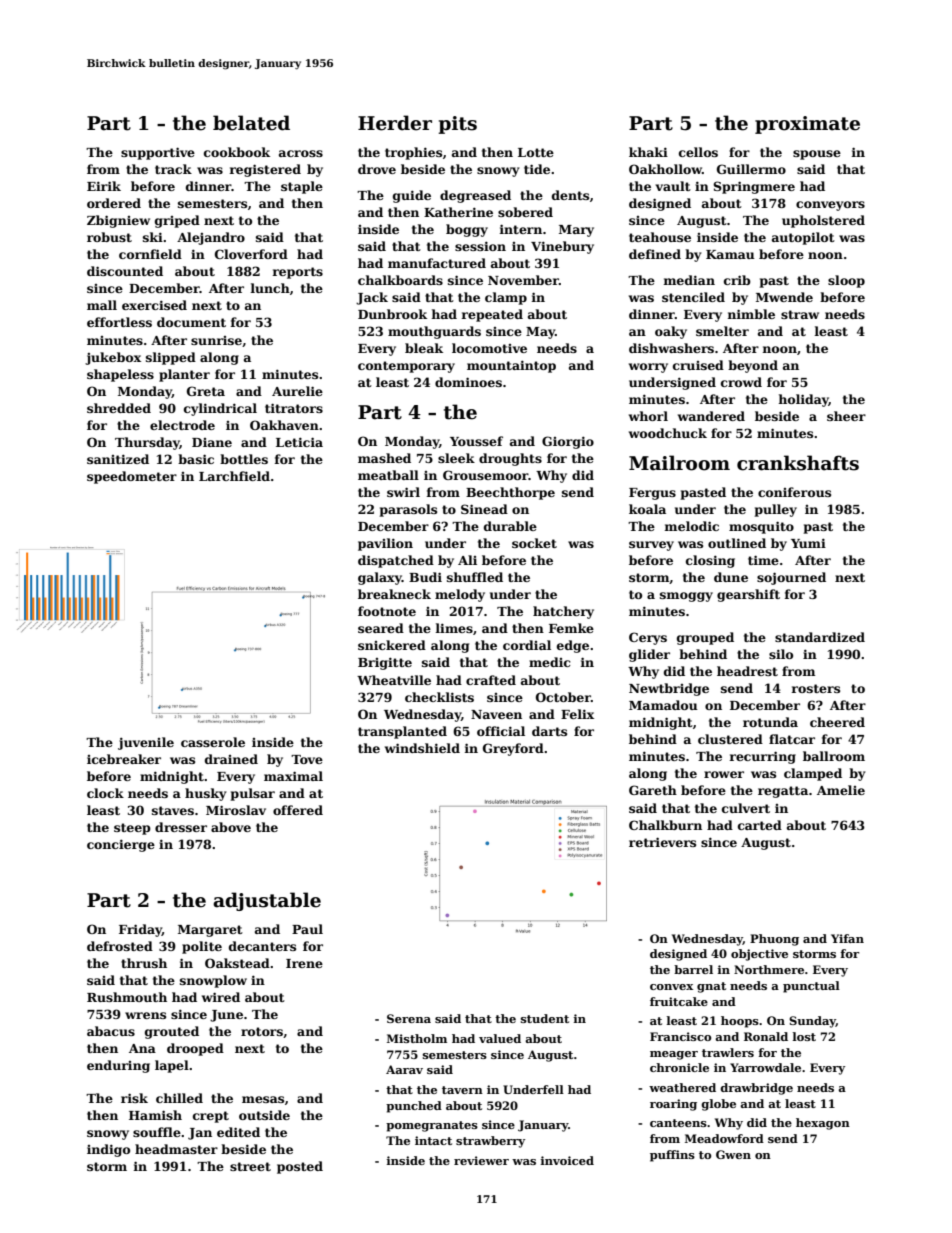  I want to click on student, so click(545, 1018).
